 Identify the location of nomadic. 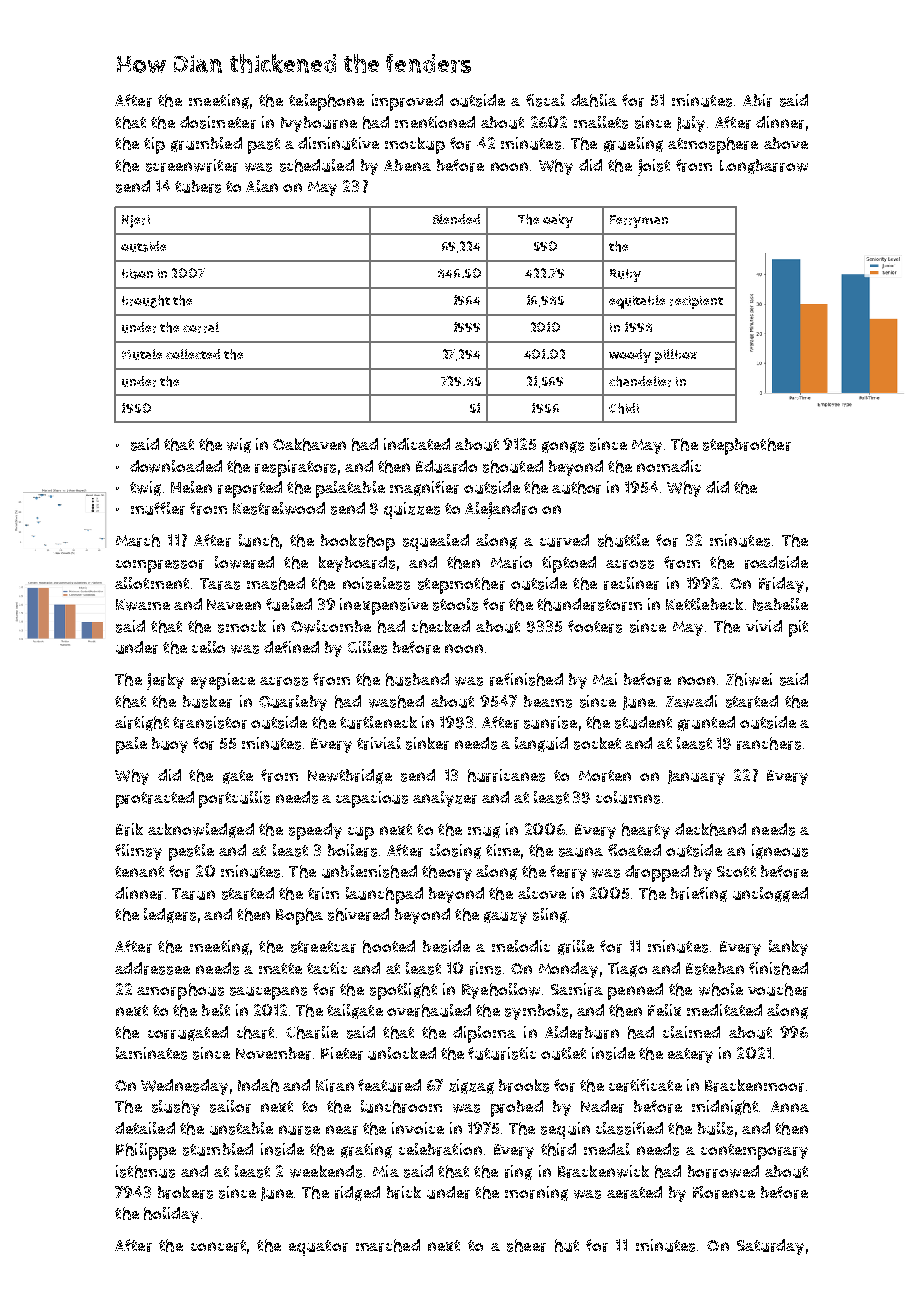
(669, 466).
